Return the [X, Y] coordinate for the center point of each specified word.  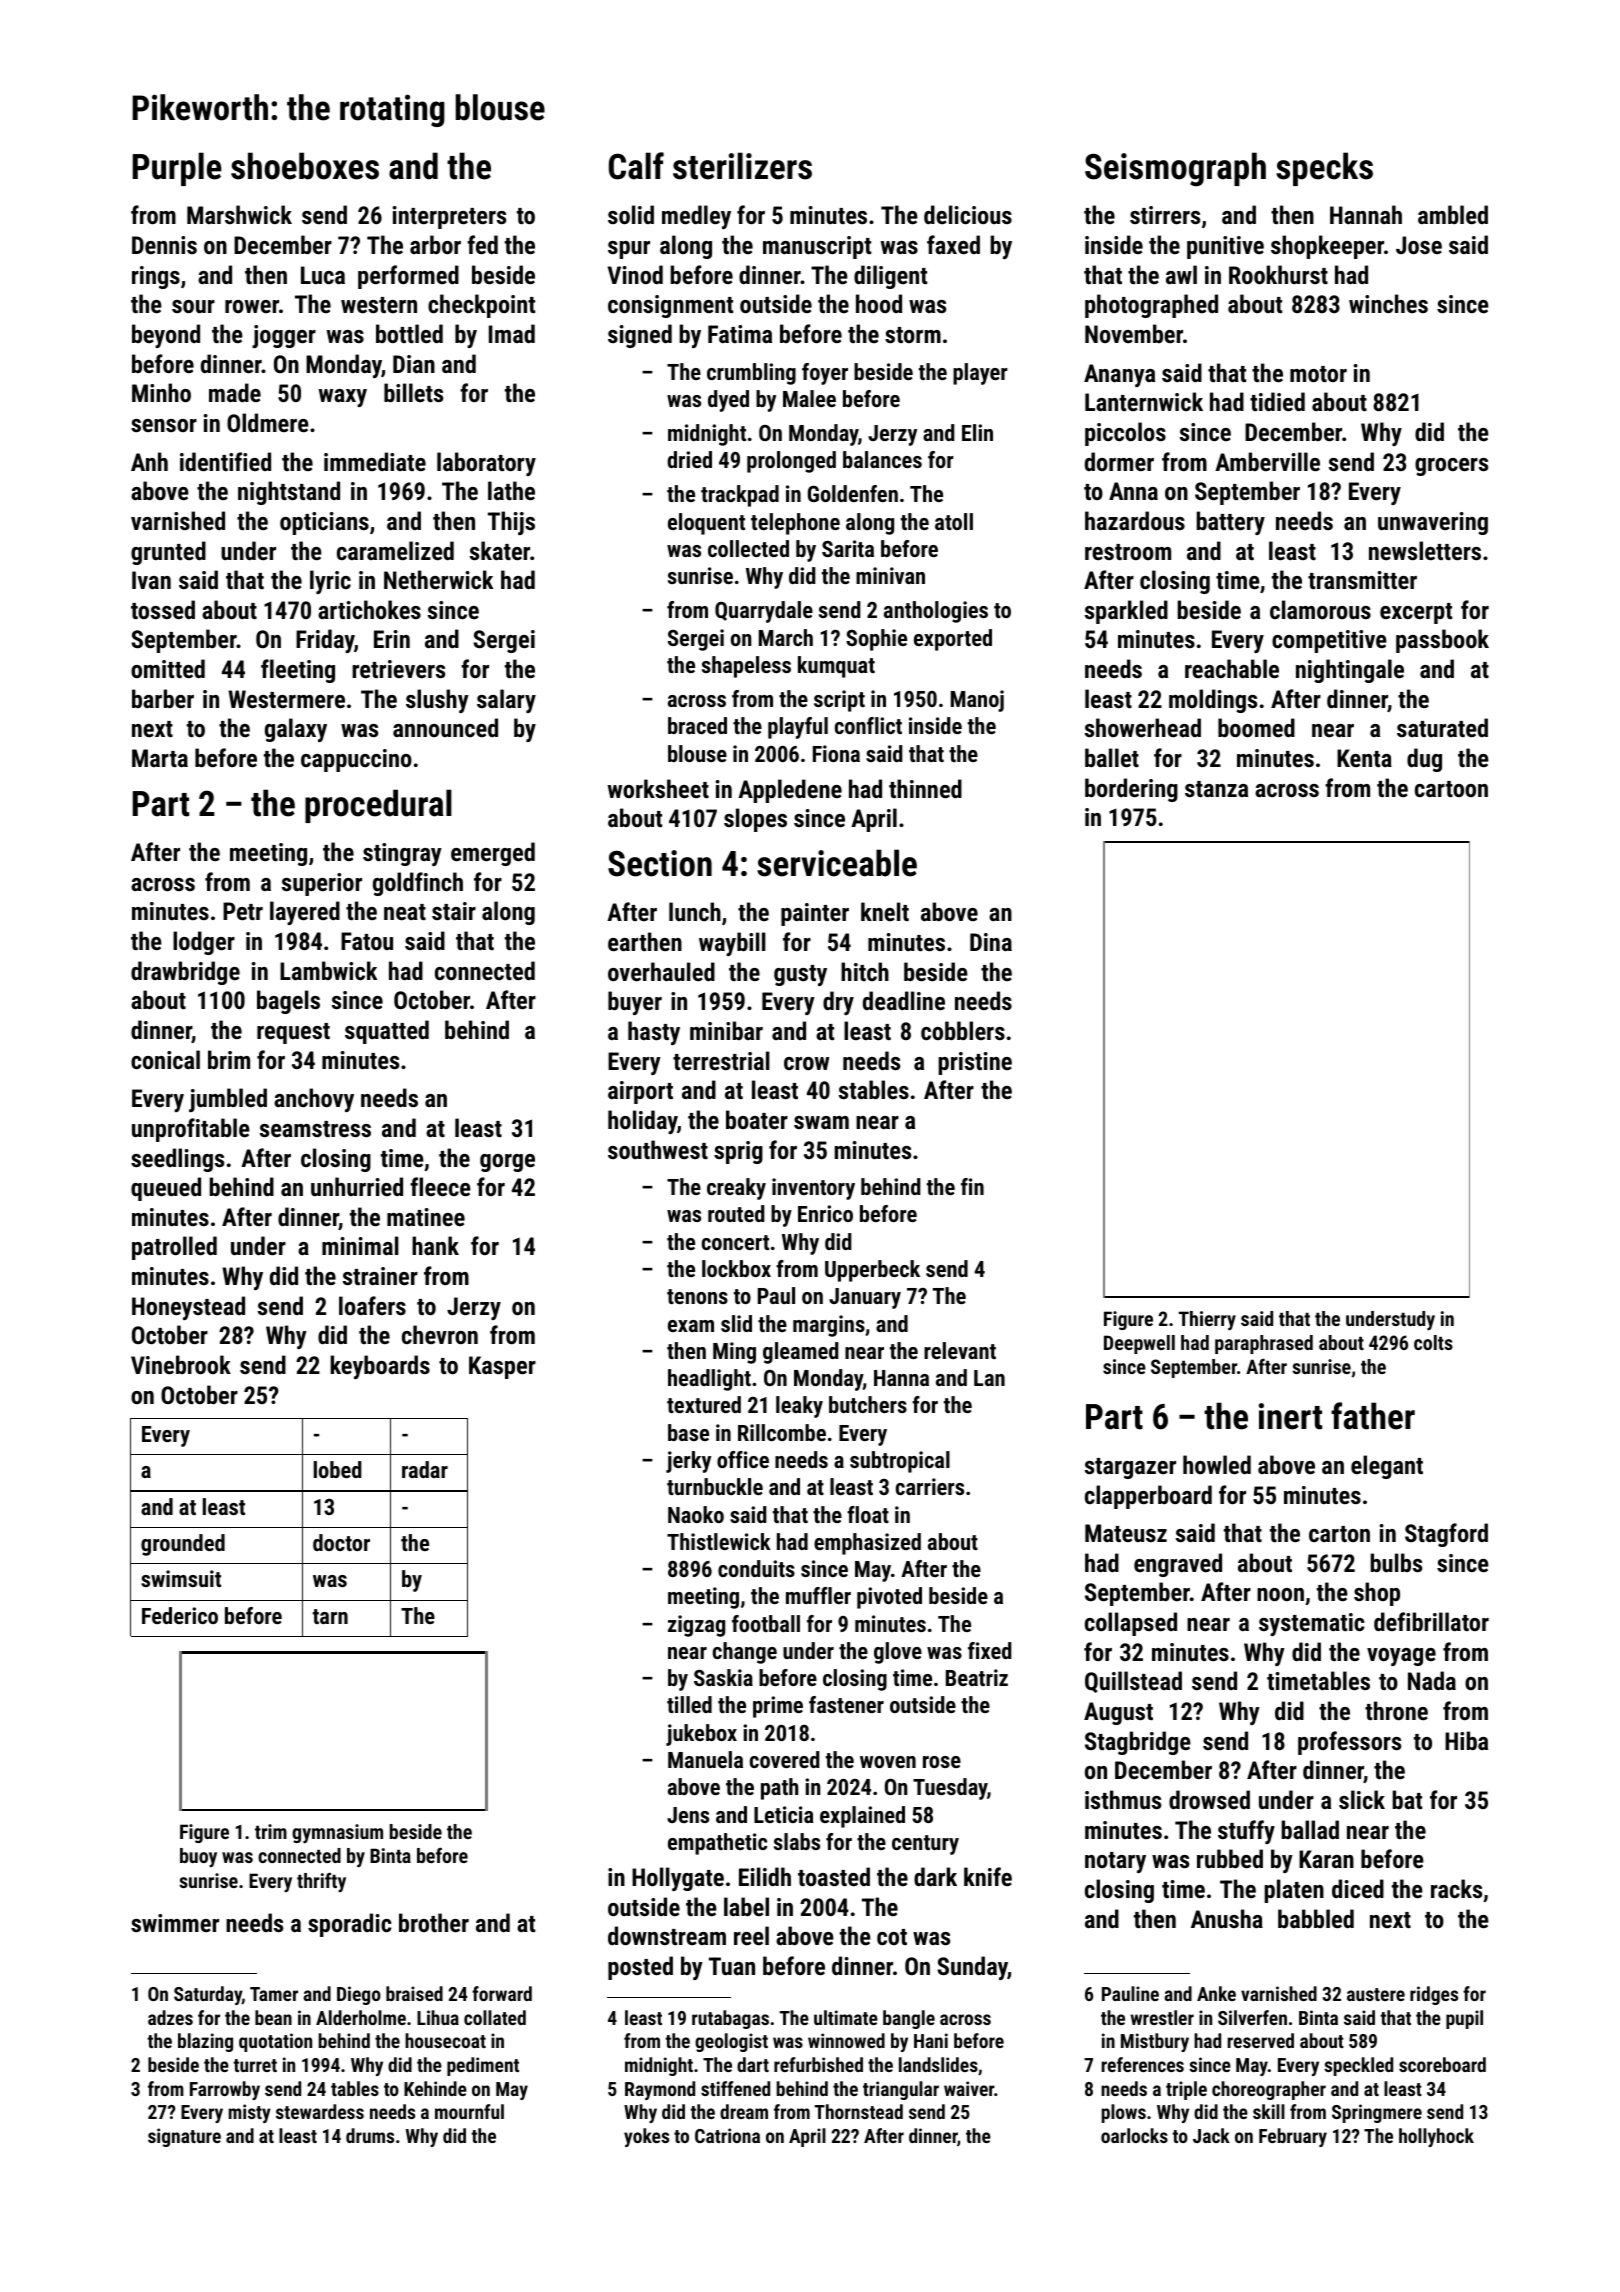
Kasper [502, 1367]
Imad [512, 333]
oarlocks [1134, 2135]
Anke [1216, 1993]
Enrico [825, 1213]
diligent [890, 277]
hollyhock [1436, 2137]
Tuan [732, 1966]
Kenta [1364, 758]
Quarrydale [764, 612]
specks [1324, 169]
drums [370, 2135]
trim [271, 1831]
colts [1433, 1342]
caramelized [395, 550]
